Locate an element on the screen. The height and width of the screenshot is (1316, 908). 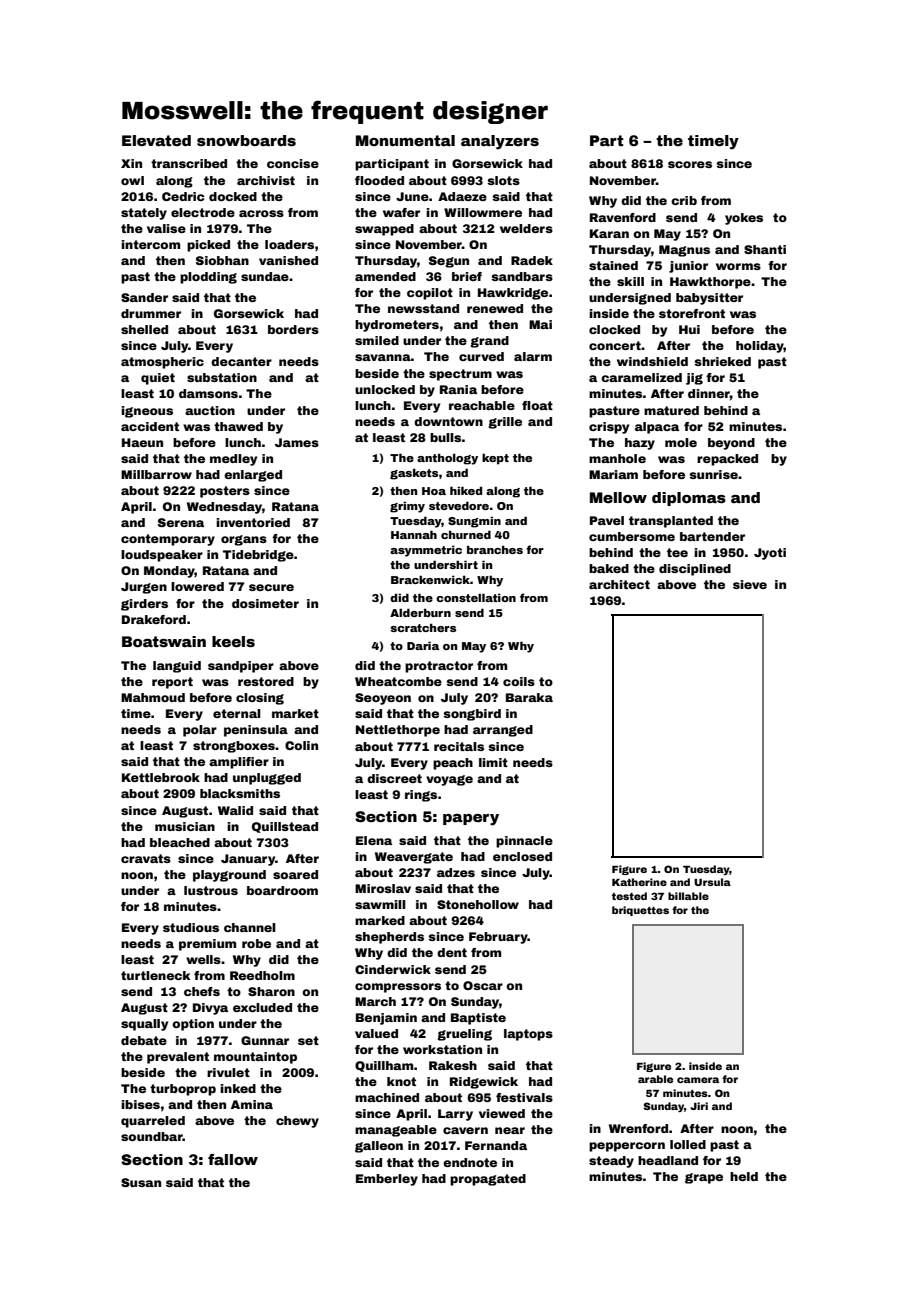
Monumental is located at coordinates (405, 140).
